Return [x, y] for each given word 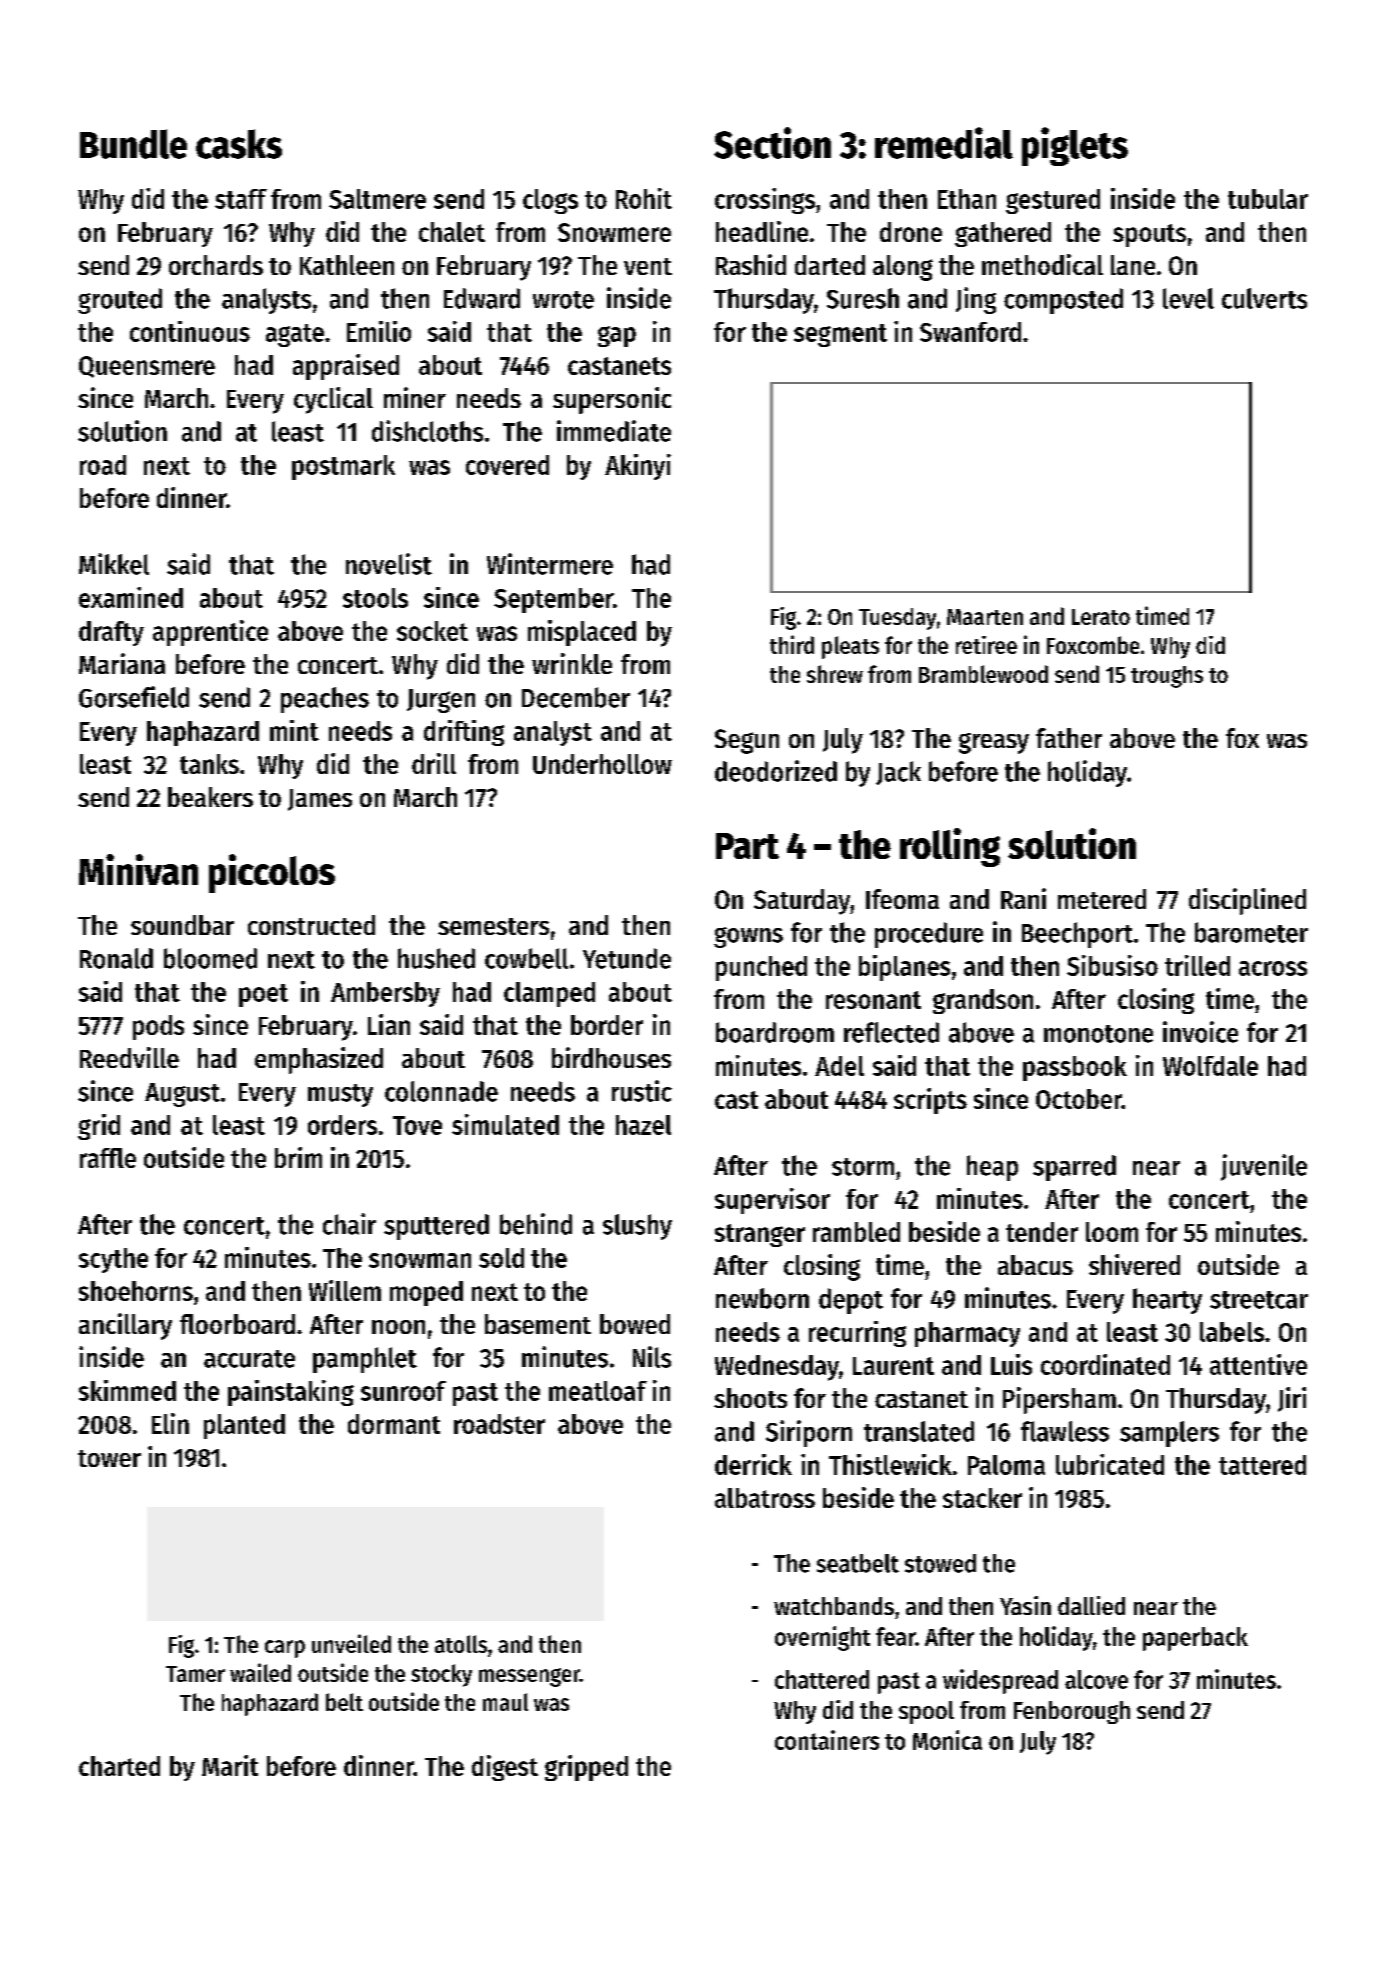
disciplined [1247, 901]
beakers [210, 797]
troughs [1167, 677]
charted [119, 1766]
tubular [1268, 199]
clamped [549, 994]
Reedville [129, 1057]
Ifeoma [902, 899]
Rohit [644, 198]
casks [239, 144]
